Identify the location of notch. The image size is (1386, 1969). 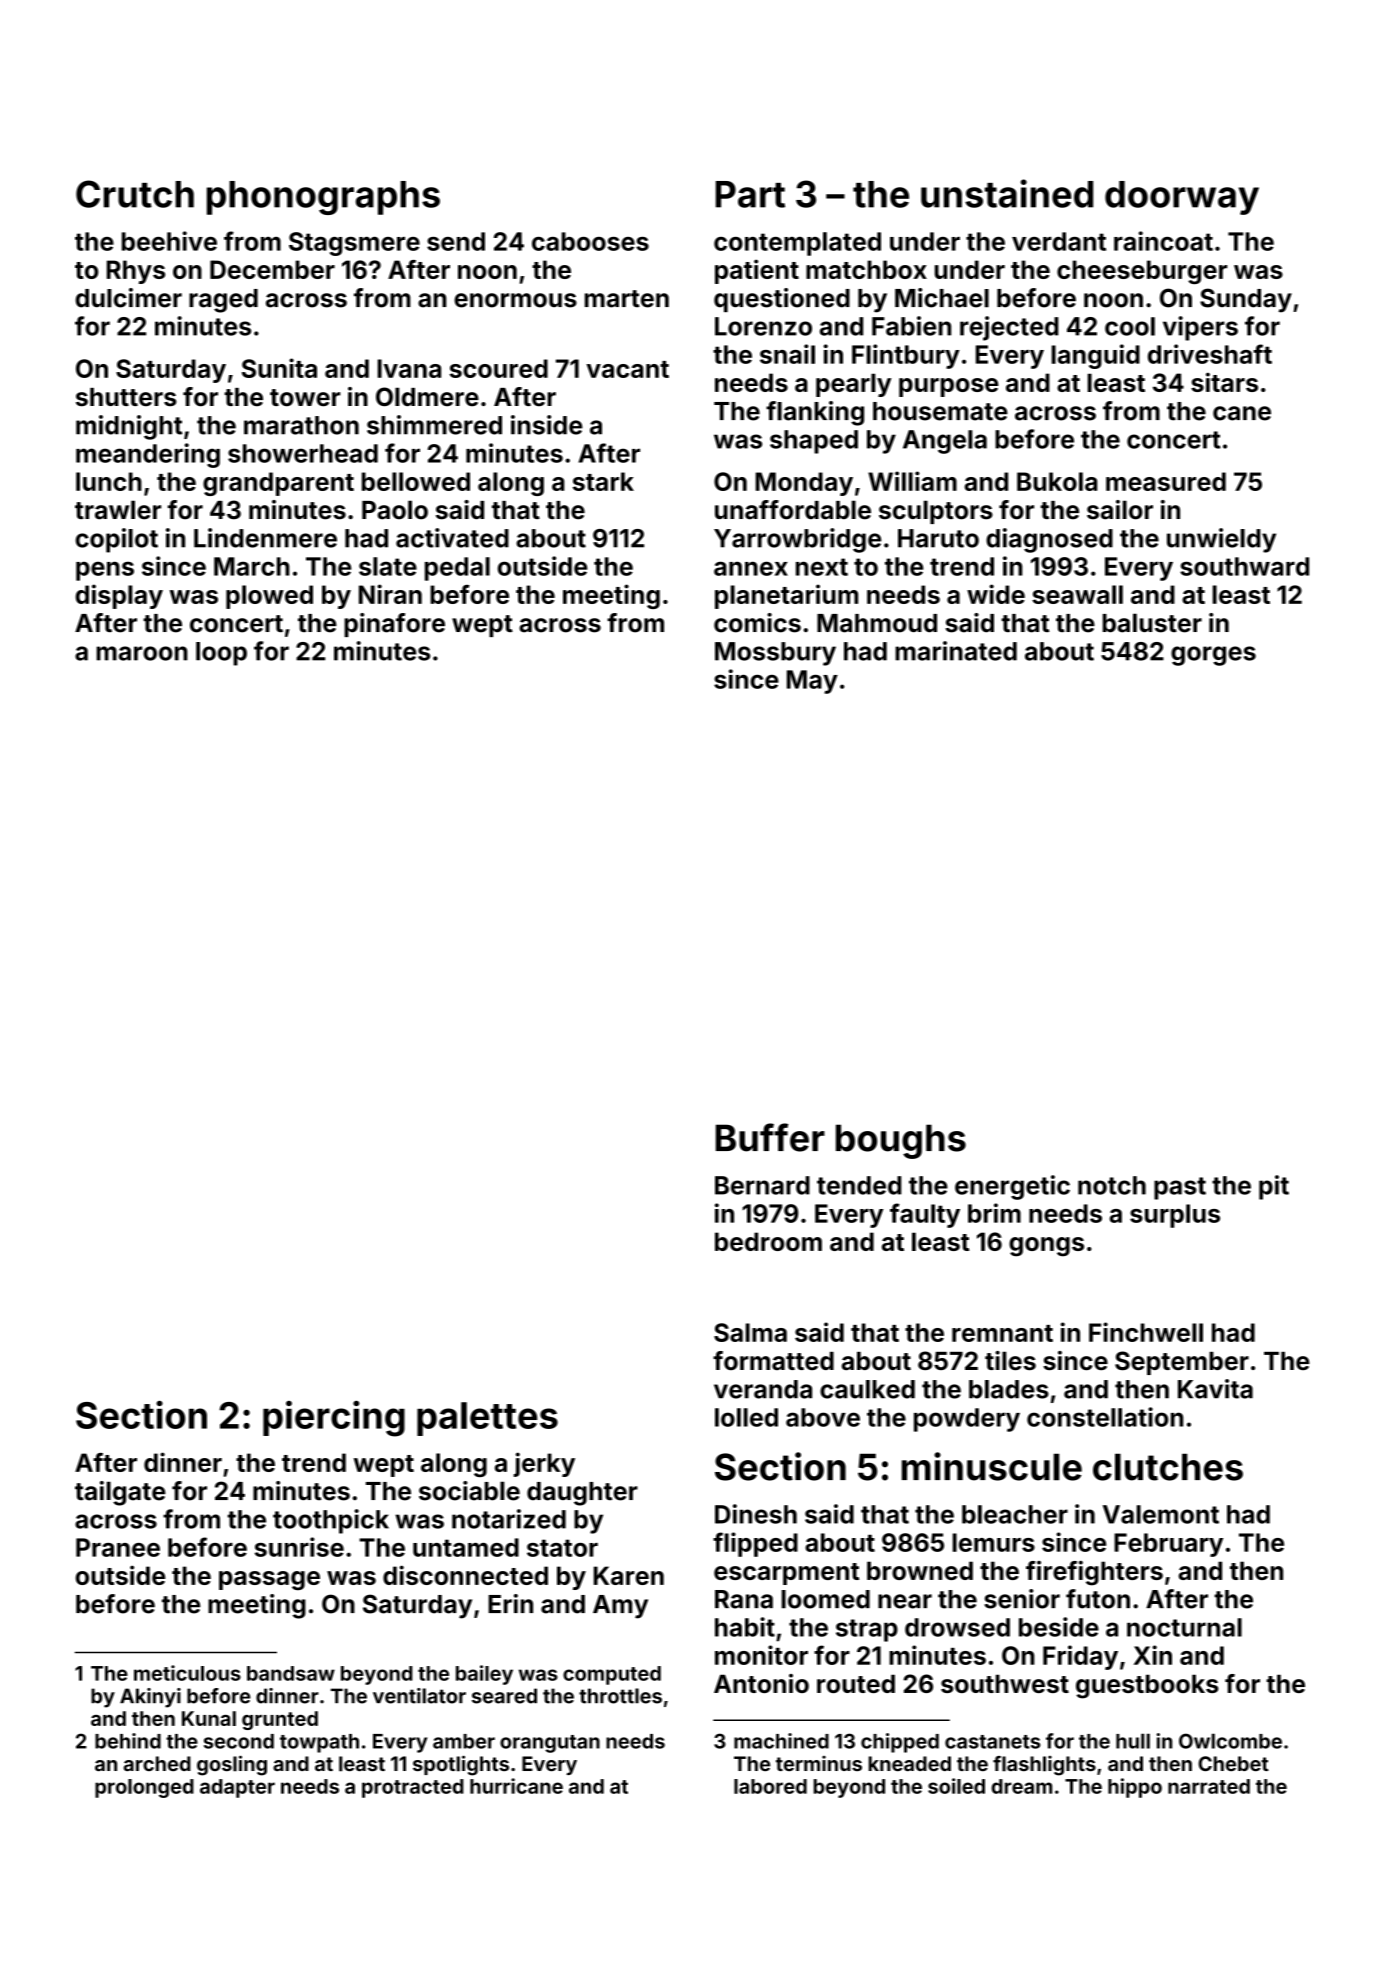
(1112, 1185).
